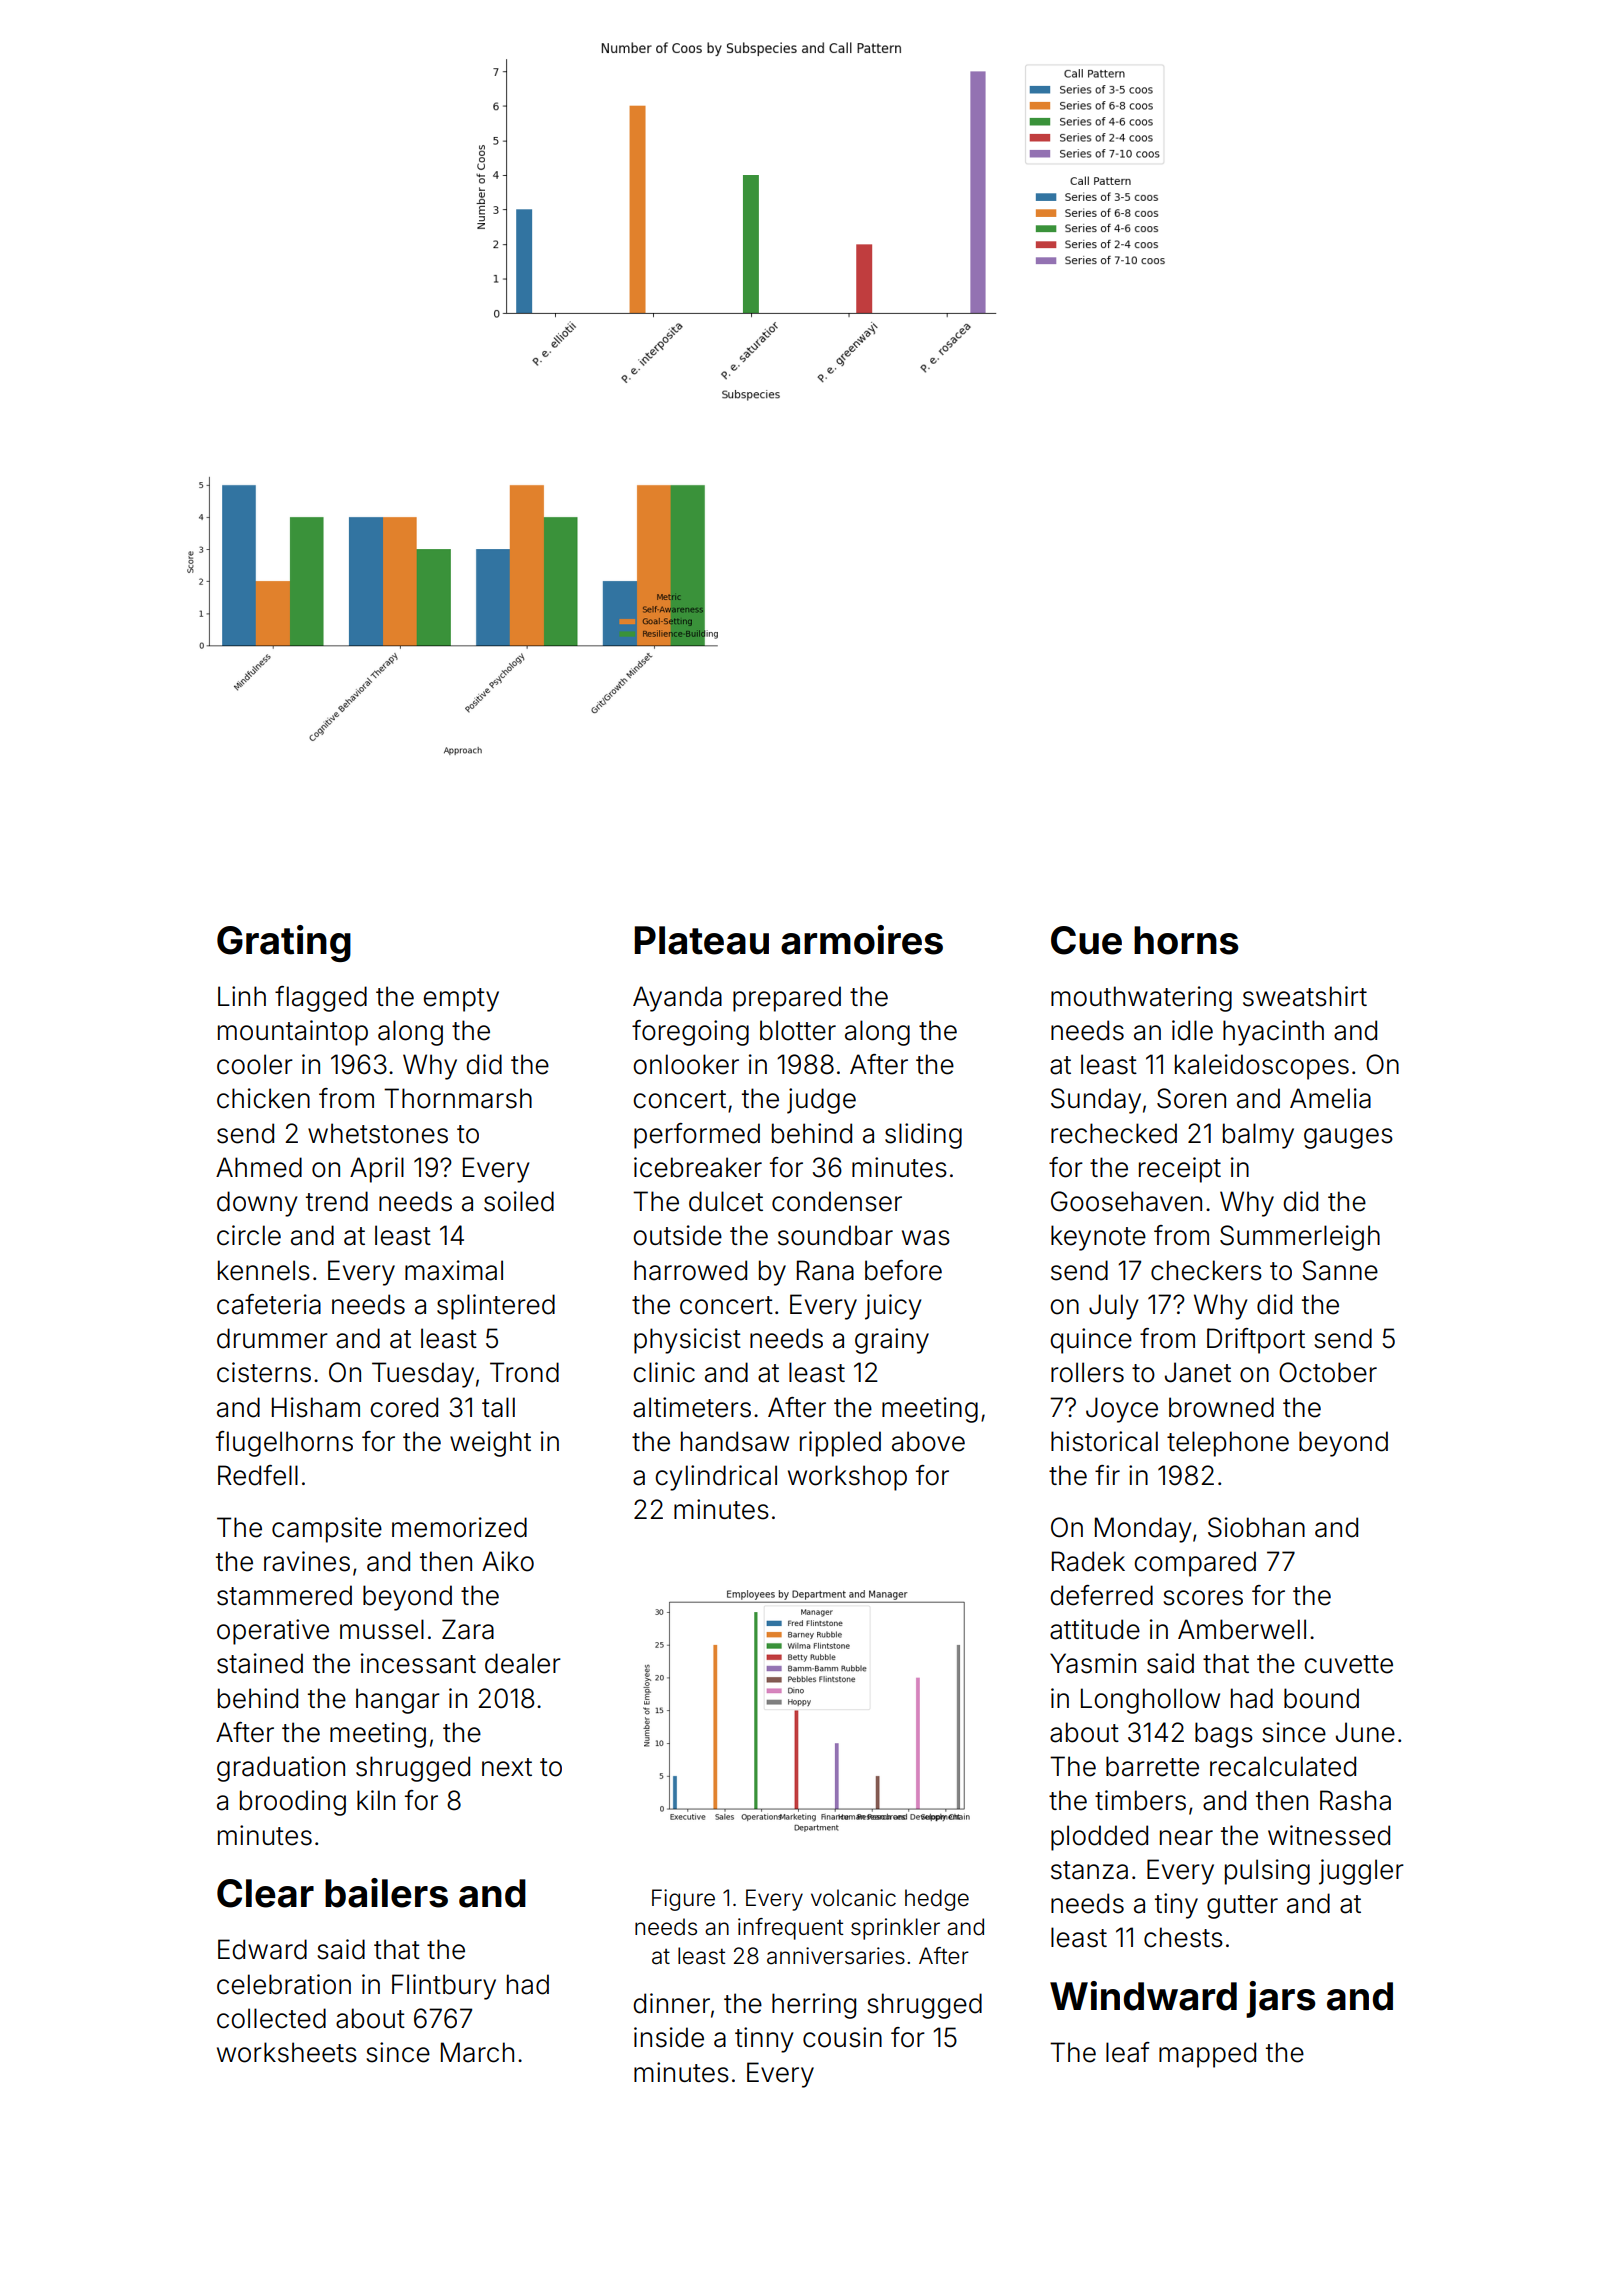  What do you see at coordinates (716, 1478) in the screenshot?
I see `cylindrical` at bounding box center [716, 1478].
